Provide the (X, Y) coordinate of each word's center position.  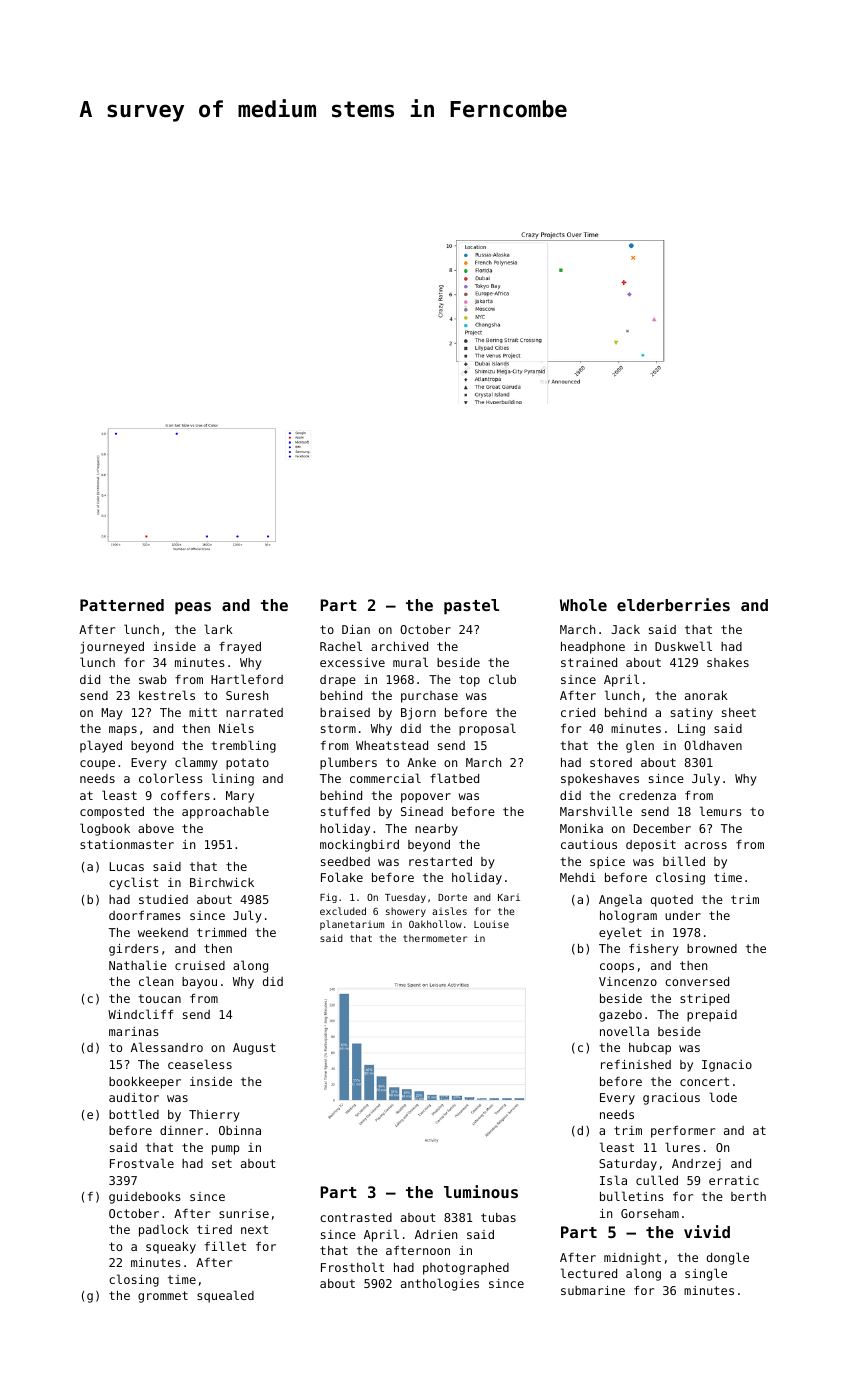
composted (112, 813)
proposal (487, 729)
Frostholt (352, 1267)
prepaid (712, 1016)
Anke (421, 762)
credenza (647, 795)
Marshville (596, 811)
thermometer (435, 938)
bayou (199, 983)
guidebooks (145, 1198)
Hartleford (247, 679)
